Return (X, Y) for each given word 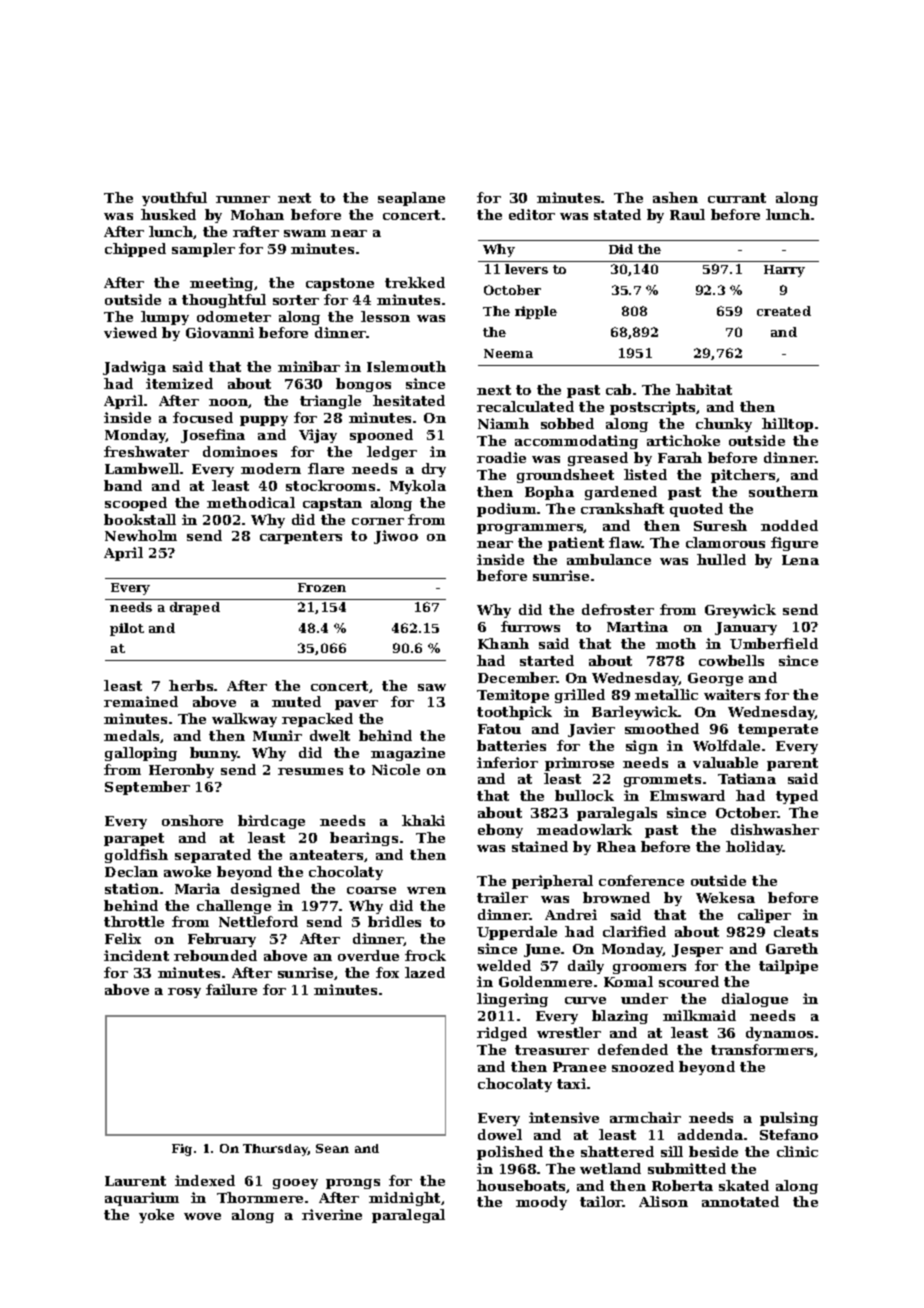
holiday (754, 848)
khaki (423, 820)
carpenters (301, 537)
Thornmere (260, 1197)
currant (737, 198)
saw (432, 687)
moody (541, 1203)
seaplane (411, 199)
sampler (203, 250)
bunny (214, 754)
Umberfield (774, 643)
